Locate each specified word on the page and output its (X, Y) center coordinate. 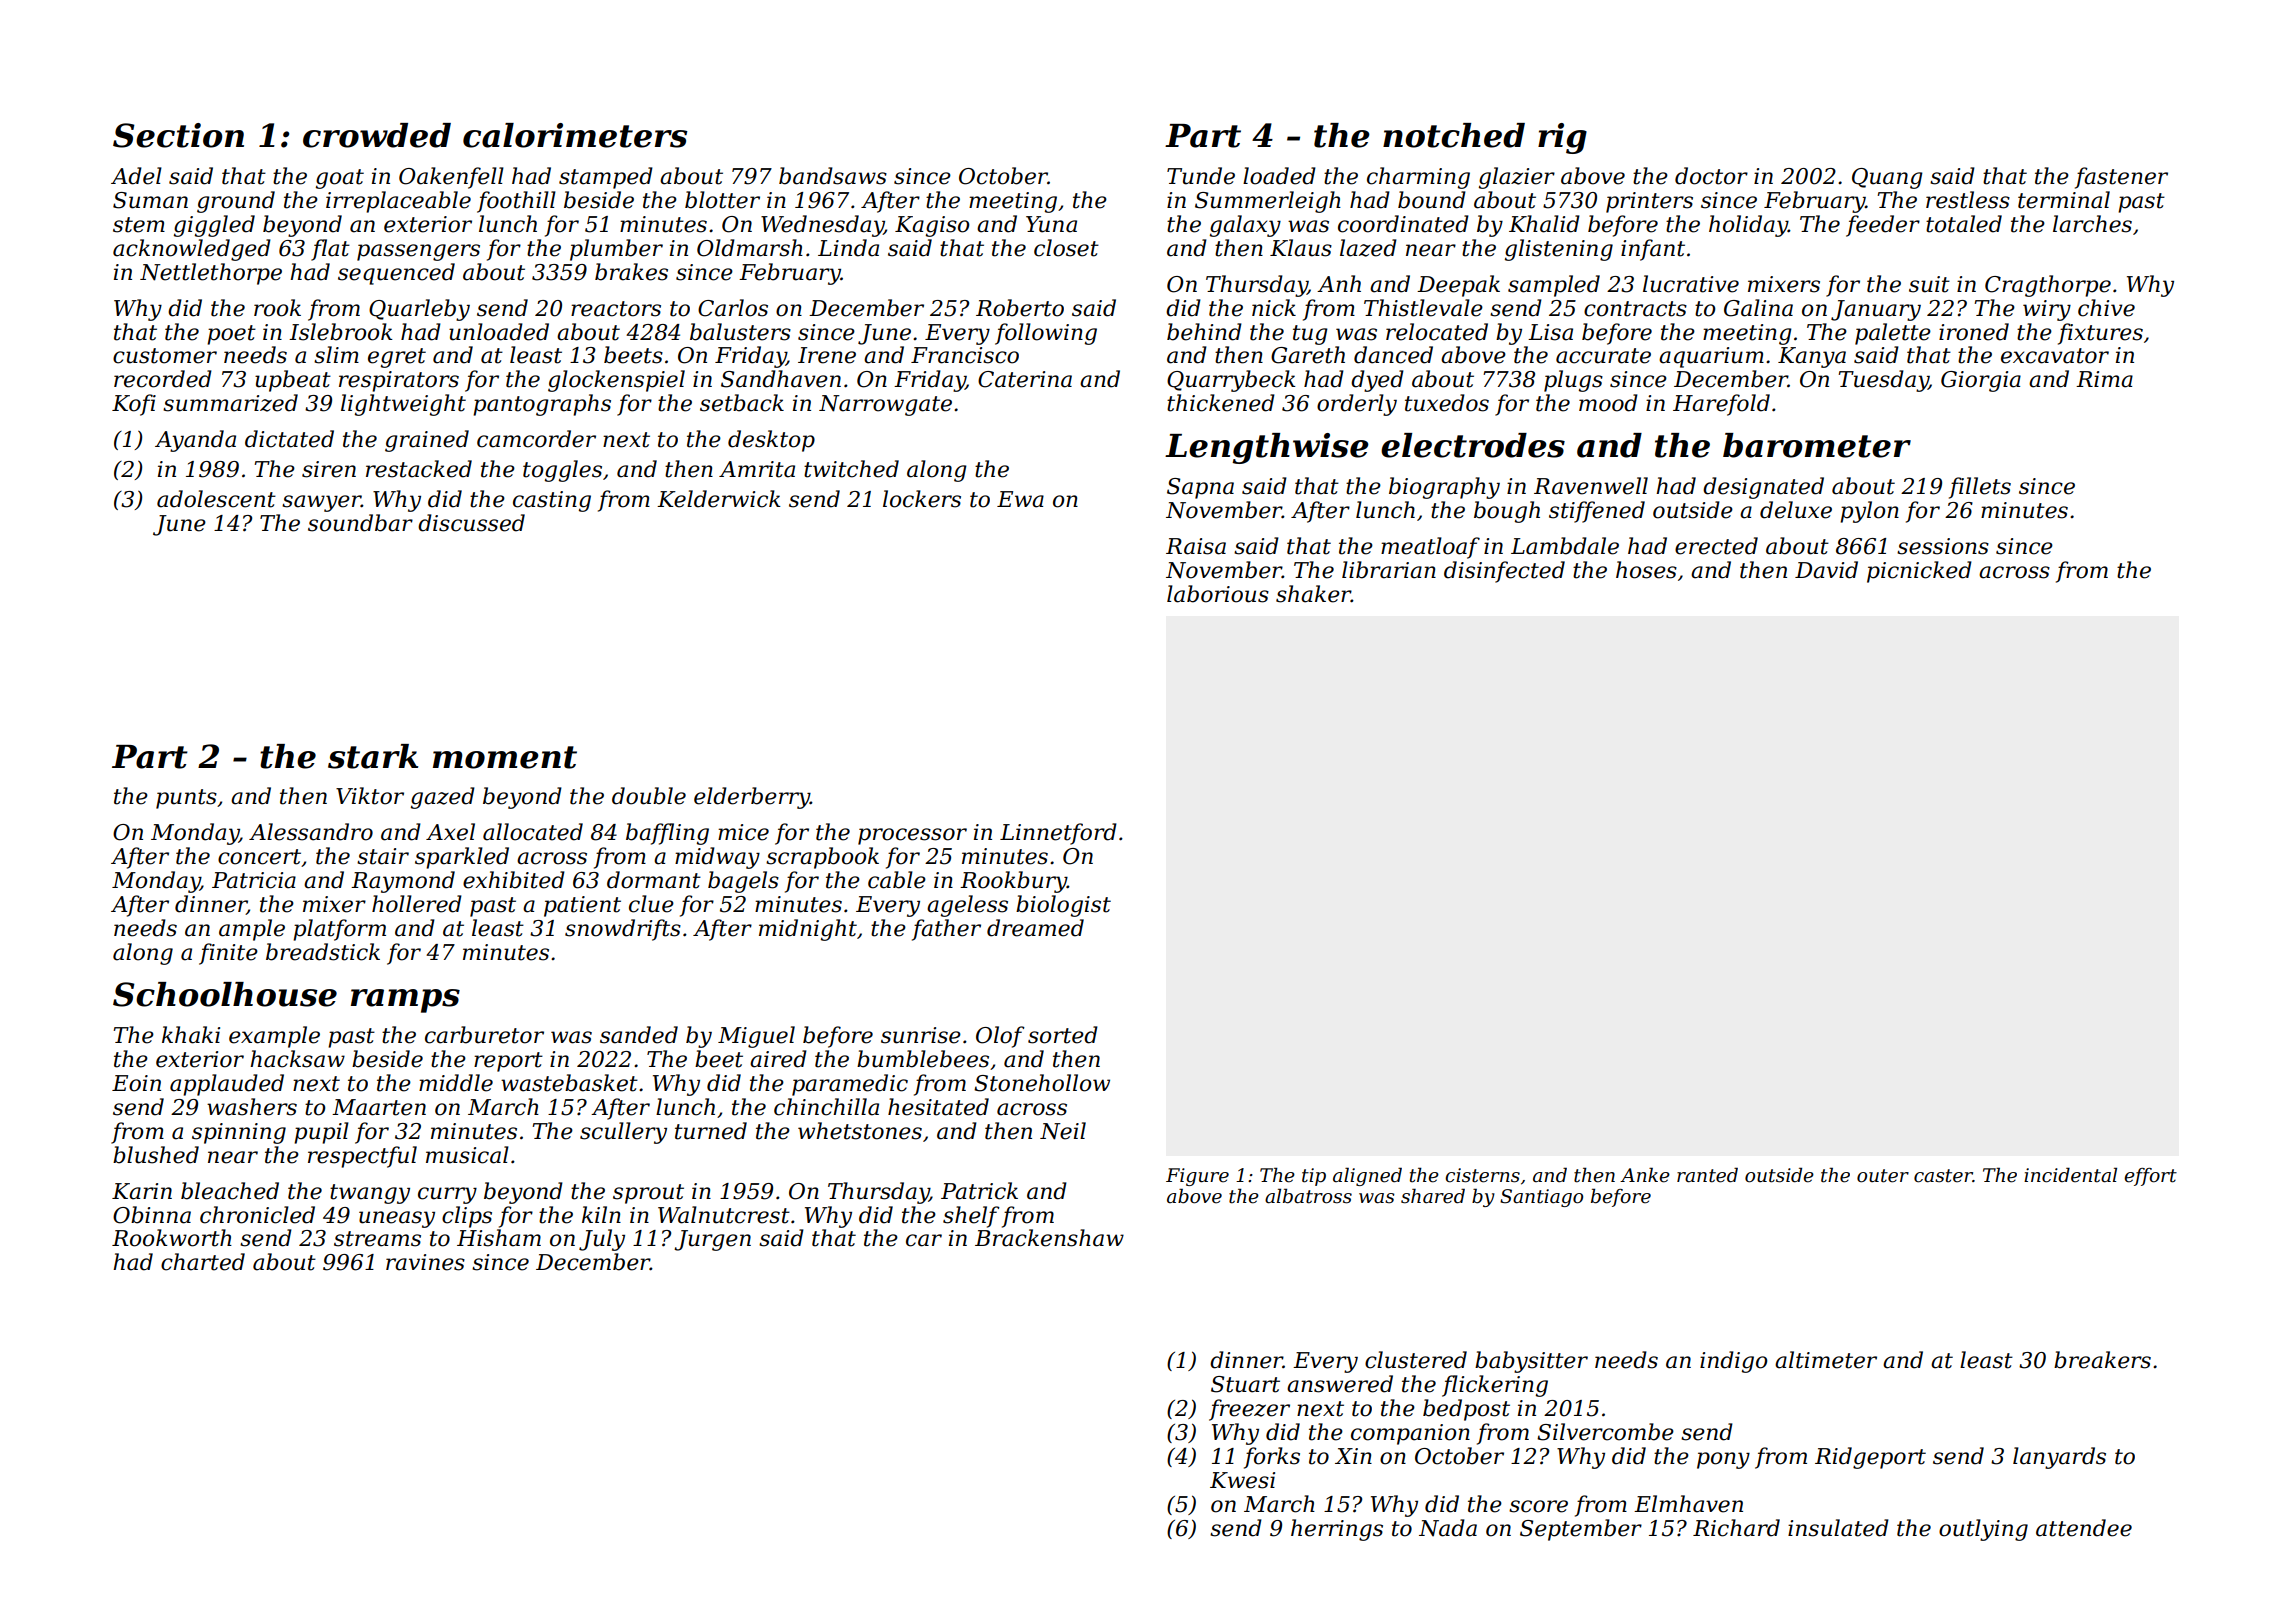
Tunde (1201, 176)
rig (1562, 138)
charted (203, 1262)
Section (178, 135)
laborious (1218, 594)
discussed (471, 523)
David (1826, 570)
